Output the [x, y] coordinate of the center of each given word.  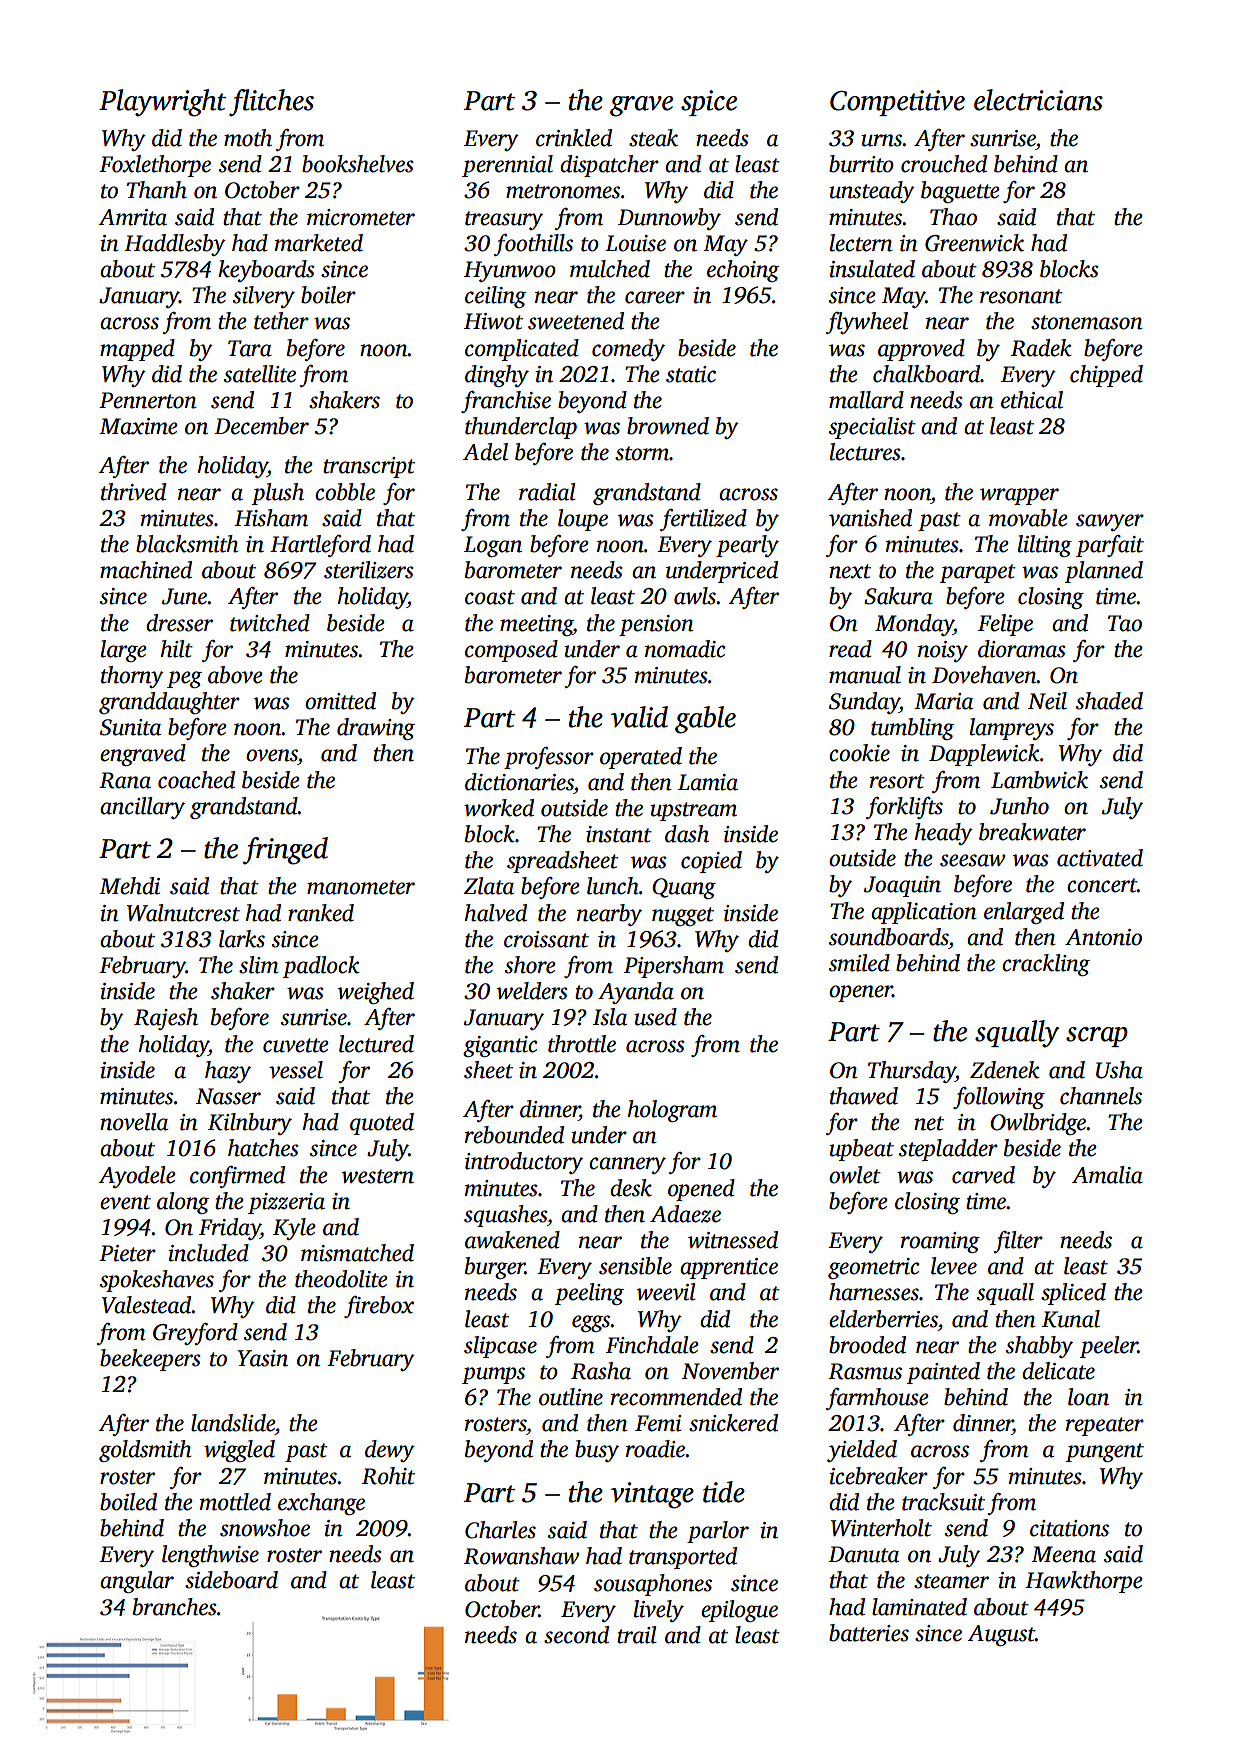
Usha [1119, 1070]
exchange [321, 1504]
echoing [743, 271]
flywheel [867, 323]
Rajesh [166, 1019]
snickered [733, 1423]
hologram [672, 1111]
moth [248, 138]
